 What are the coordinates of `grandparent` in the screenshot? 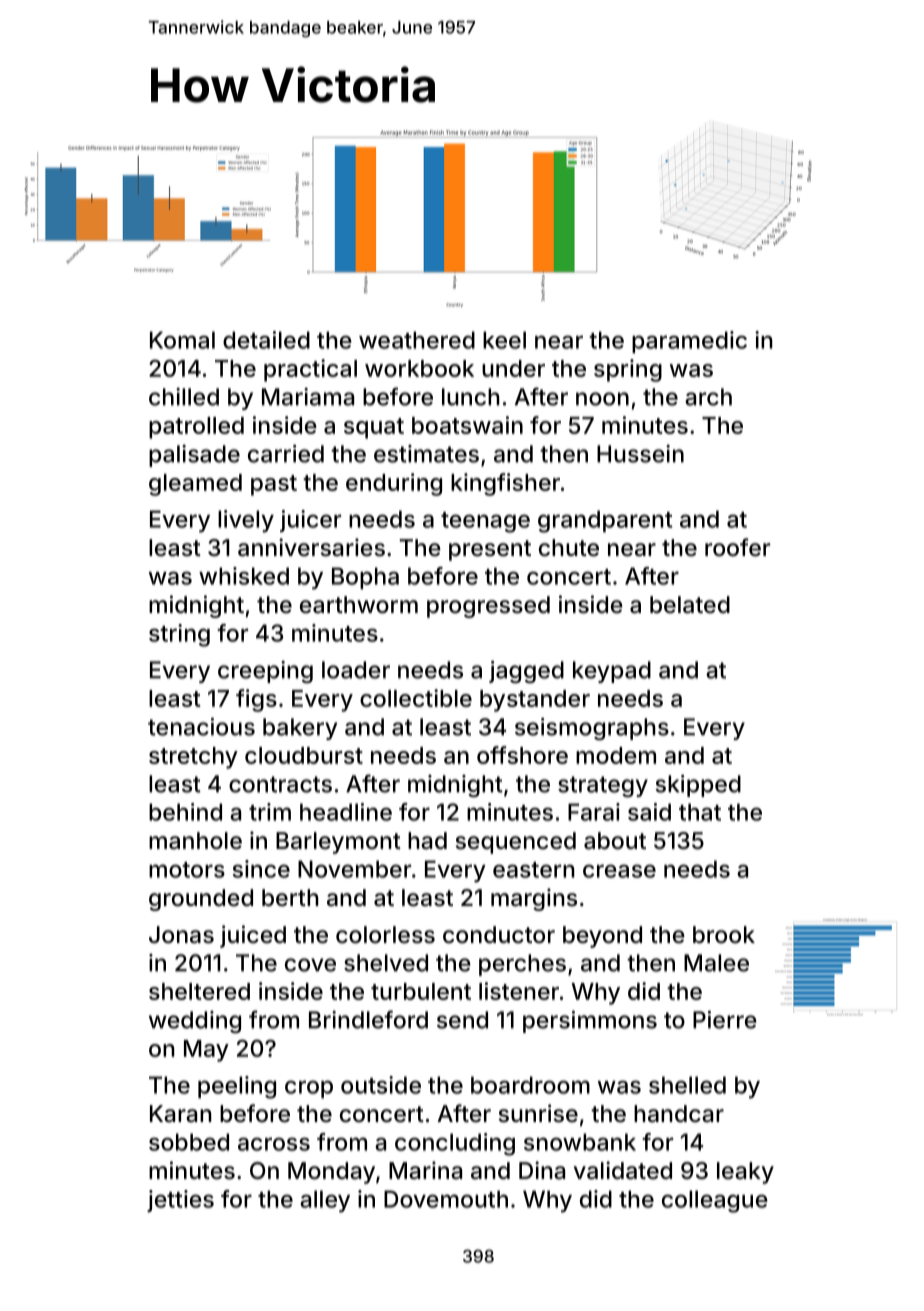 It's located at (605, 521).
